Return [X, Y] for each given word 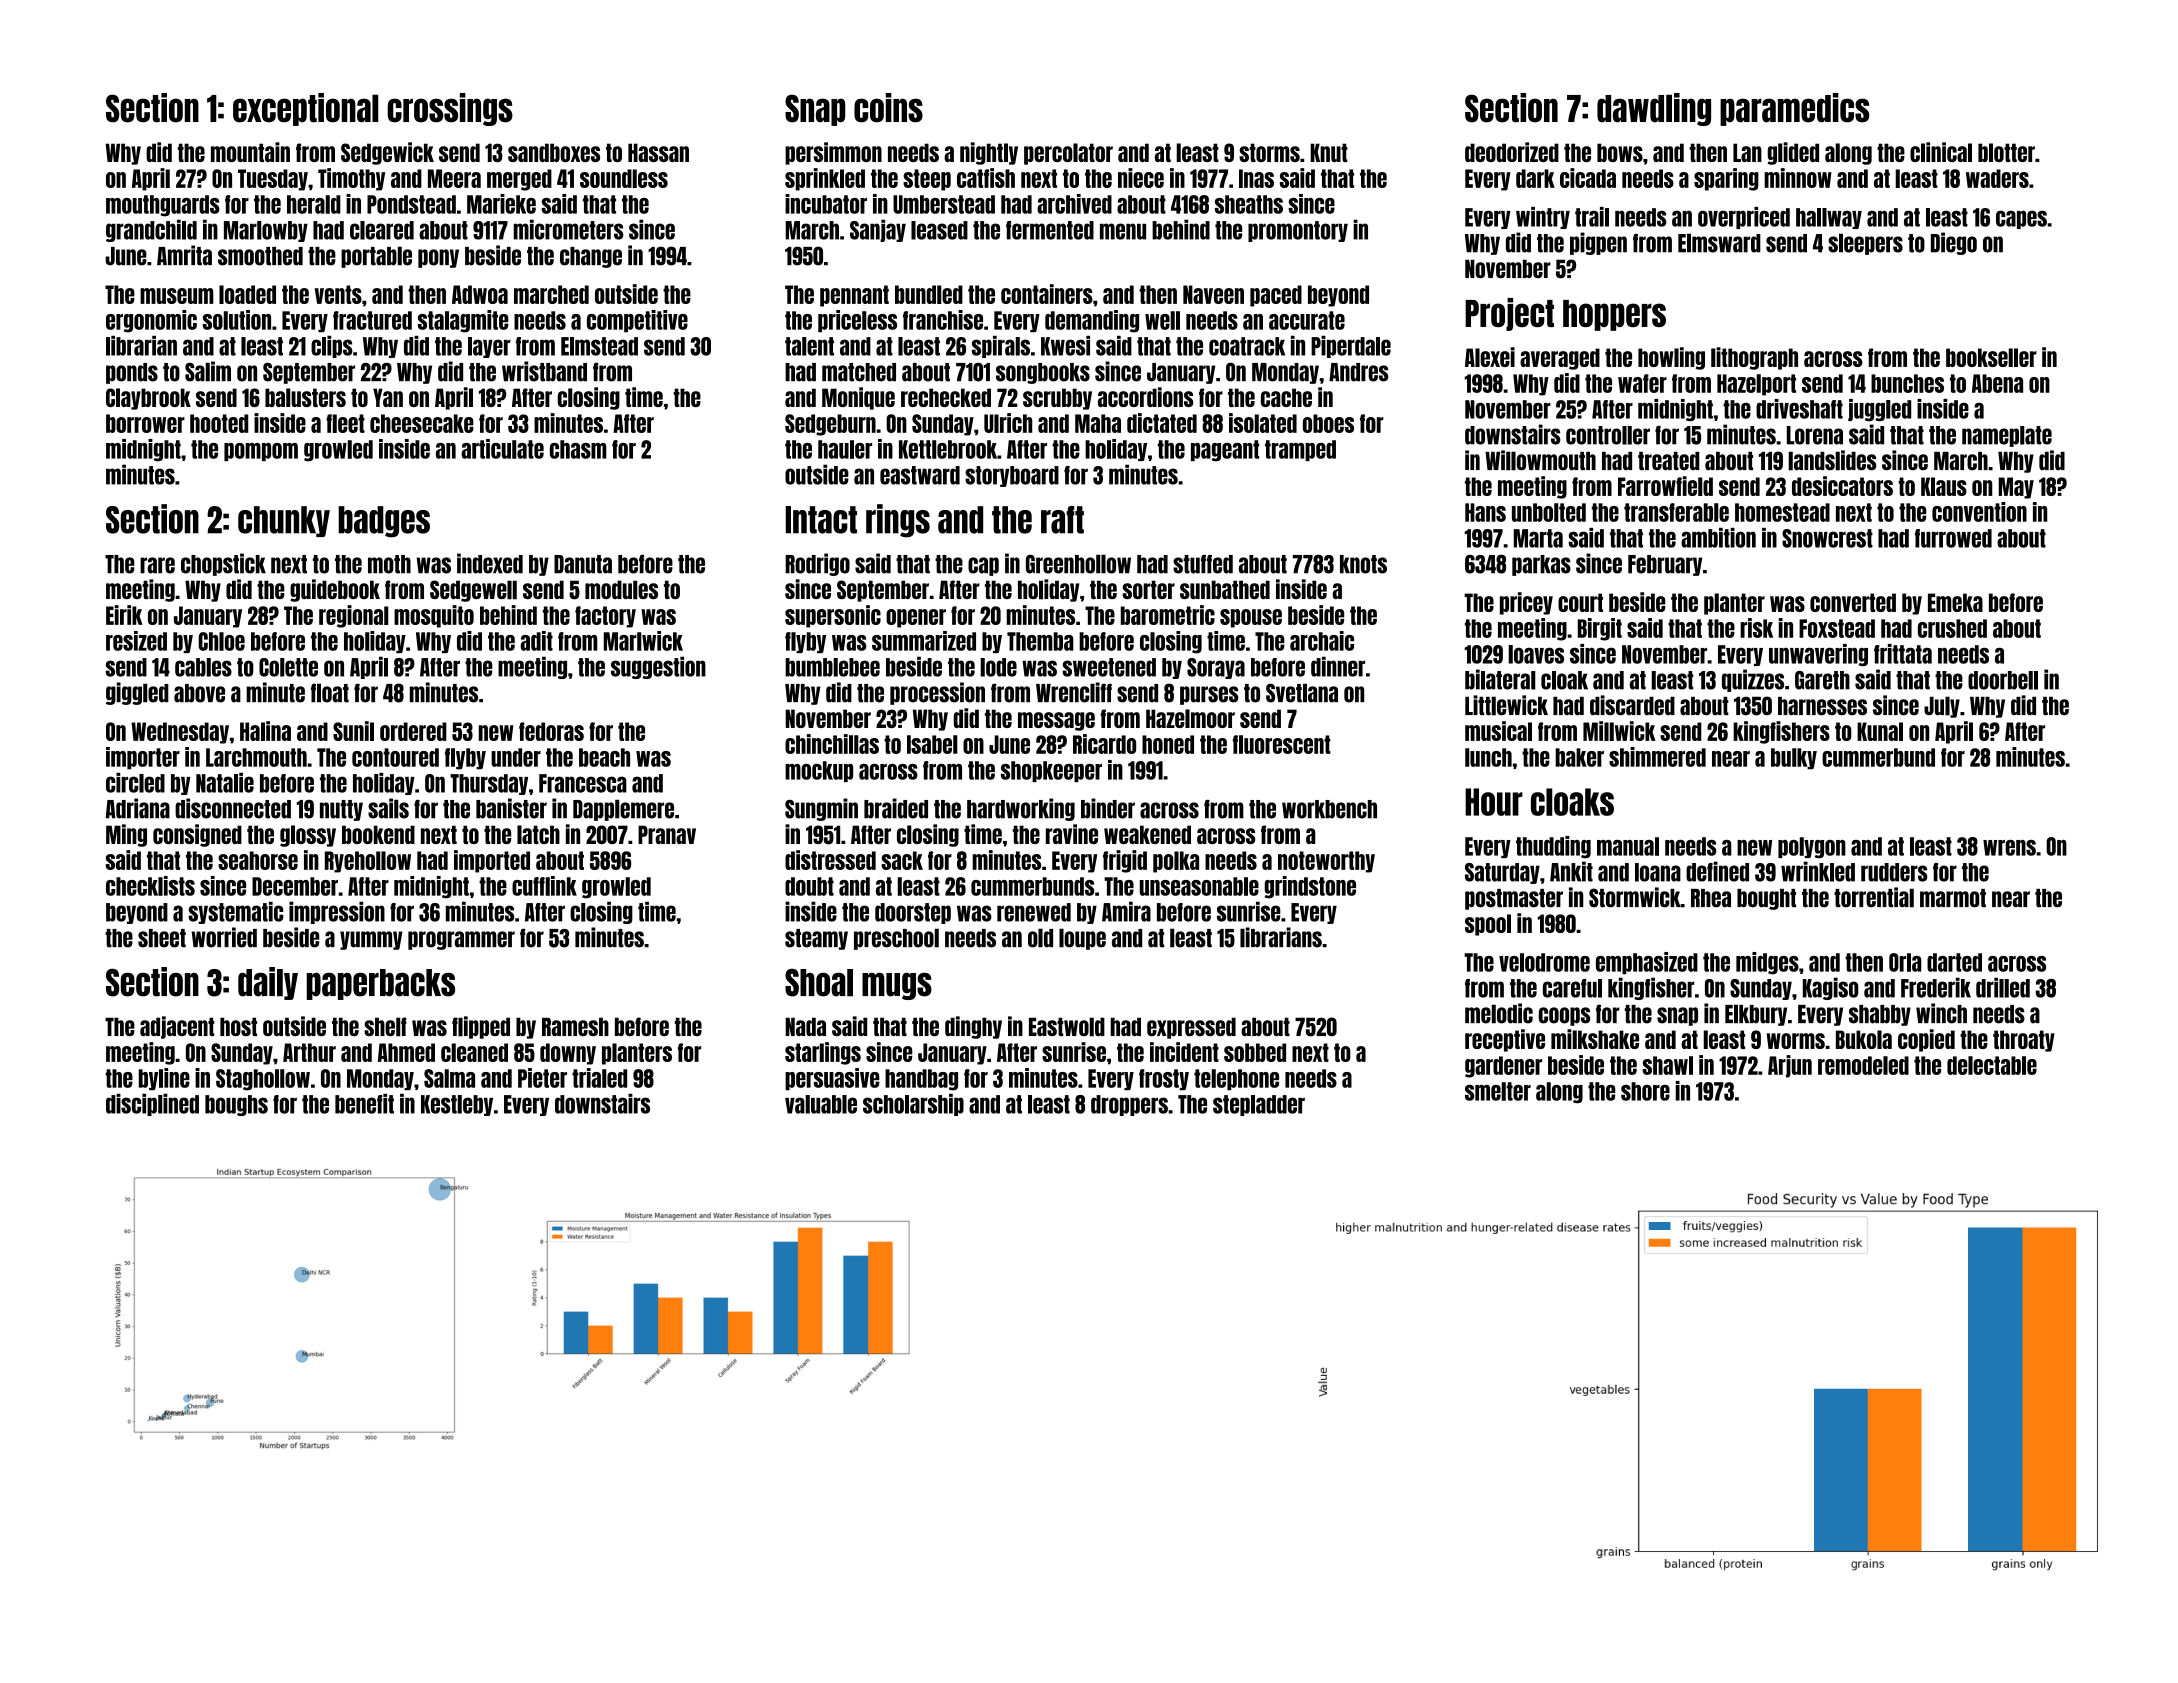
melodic [1499, 1013]
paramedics [1795, 109]
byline [164, 1079]
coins [888, 108]
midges [1767, 963]
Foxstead [1837, 628]
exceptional [306, 109]
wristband [544, 371]
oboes [1328, 423]
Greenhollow [1078, 564]
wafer [1642, 383]
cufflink [544, 886]
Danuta [583, 564]
